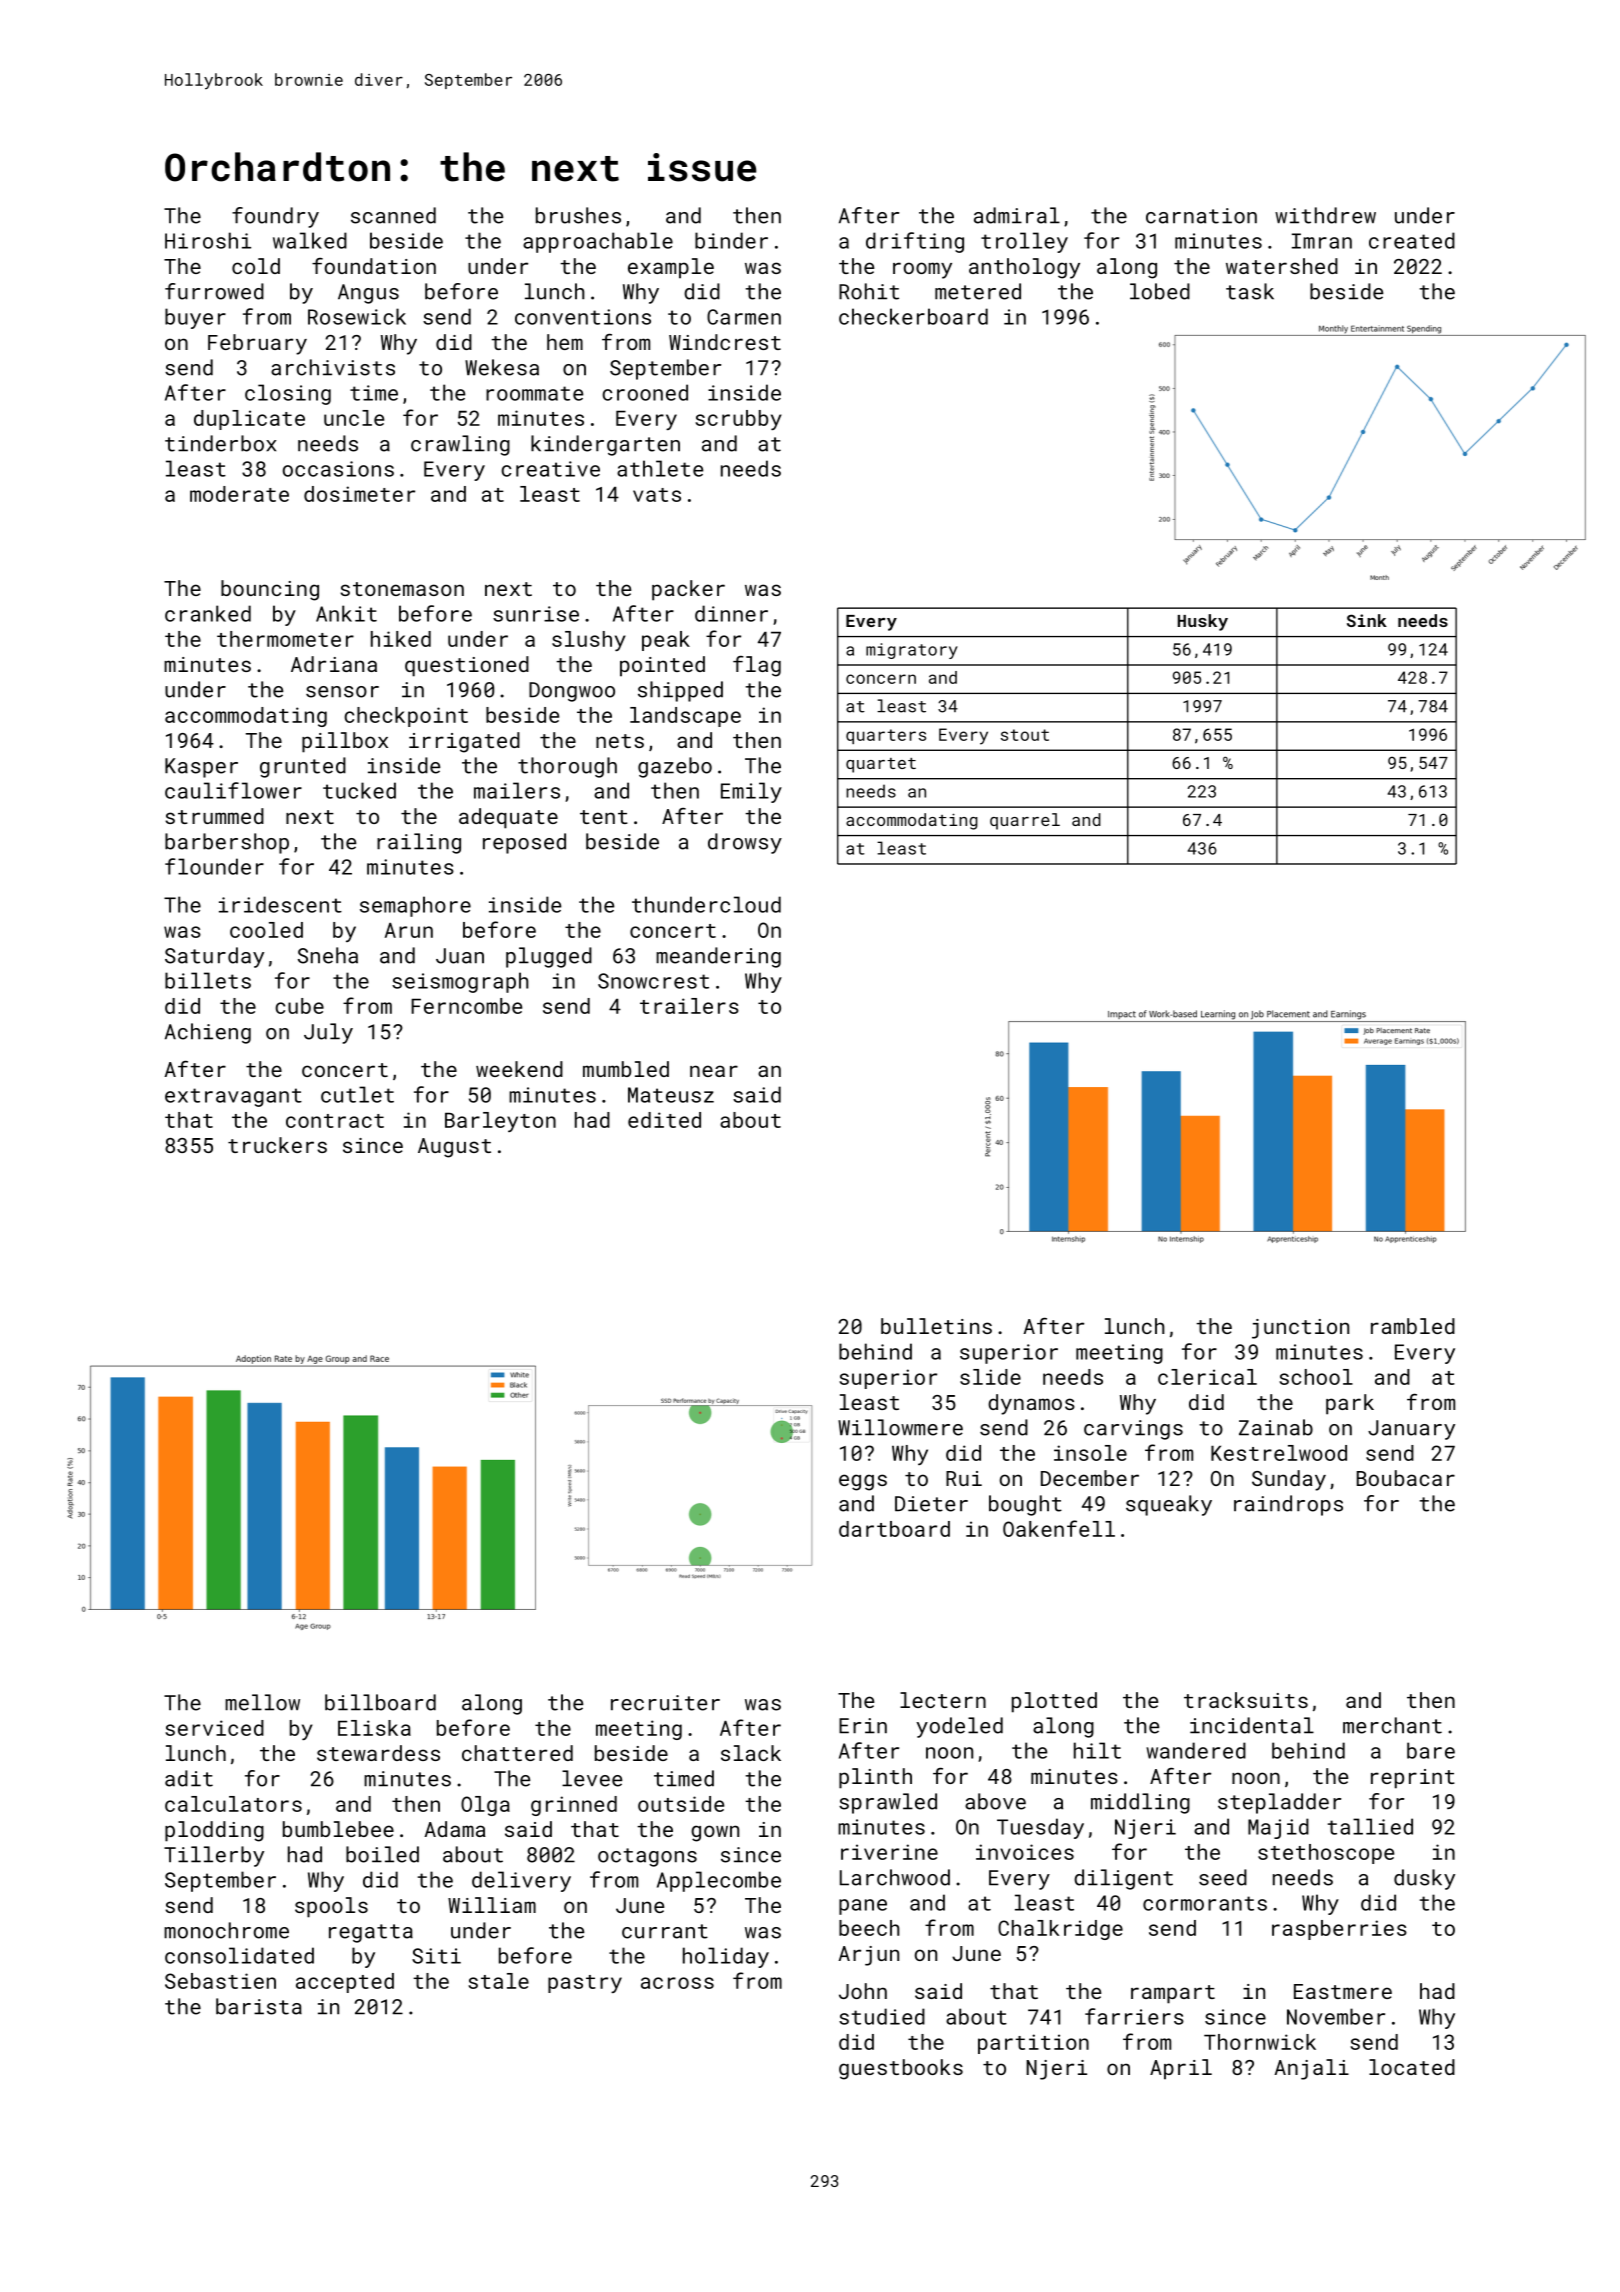 This screenshot has height=2292, width=1620. I want to click on truckers, so click(277, 1145).
